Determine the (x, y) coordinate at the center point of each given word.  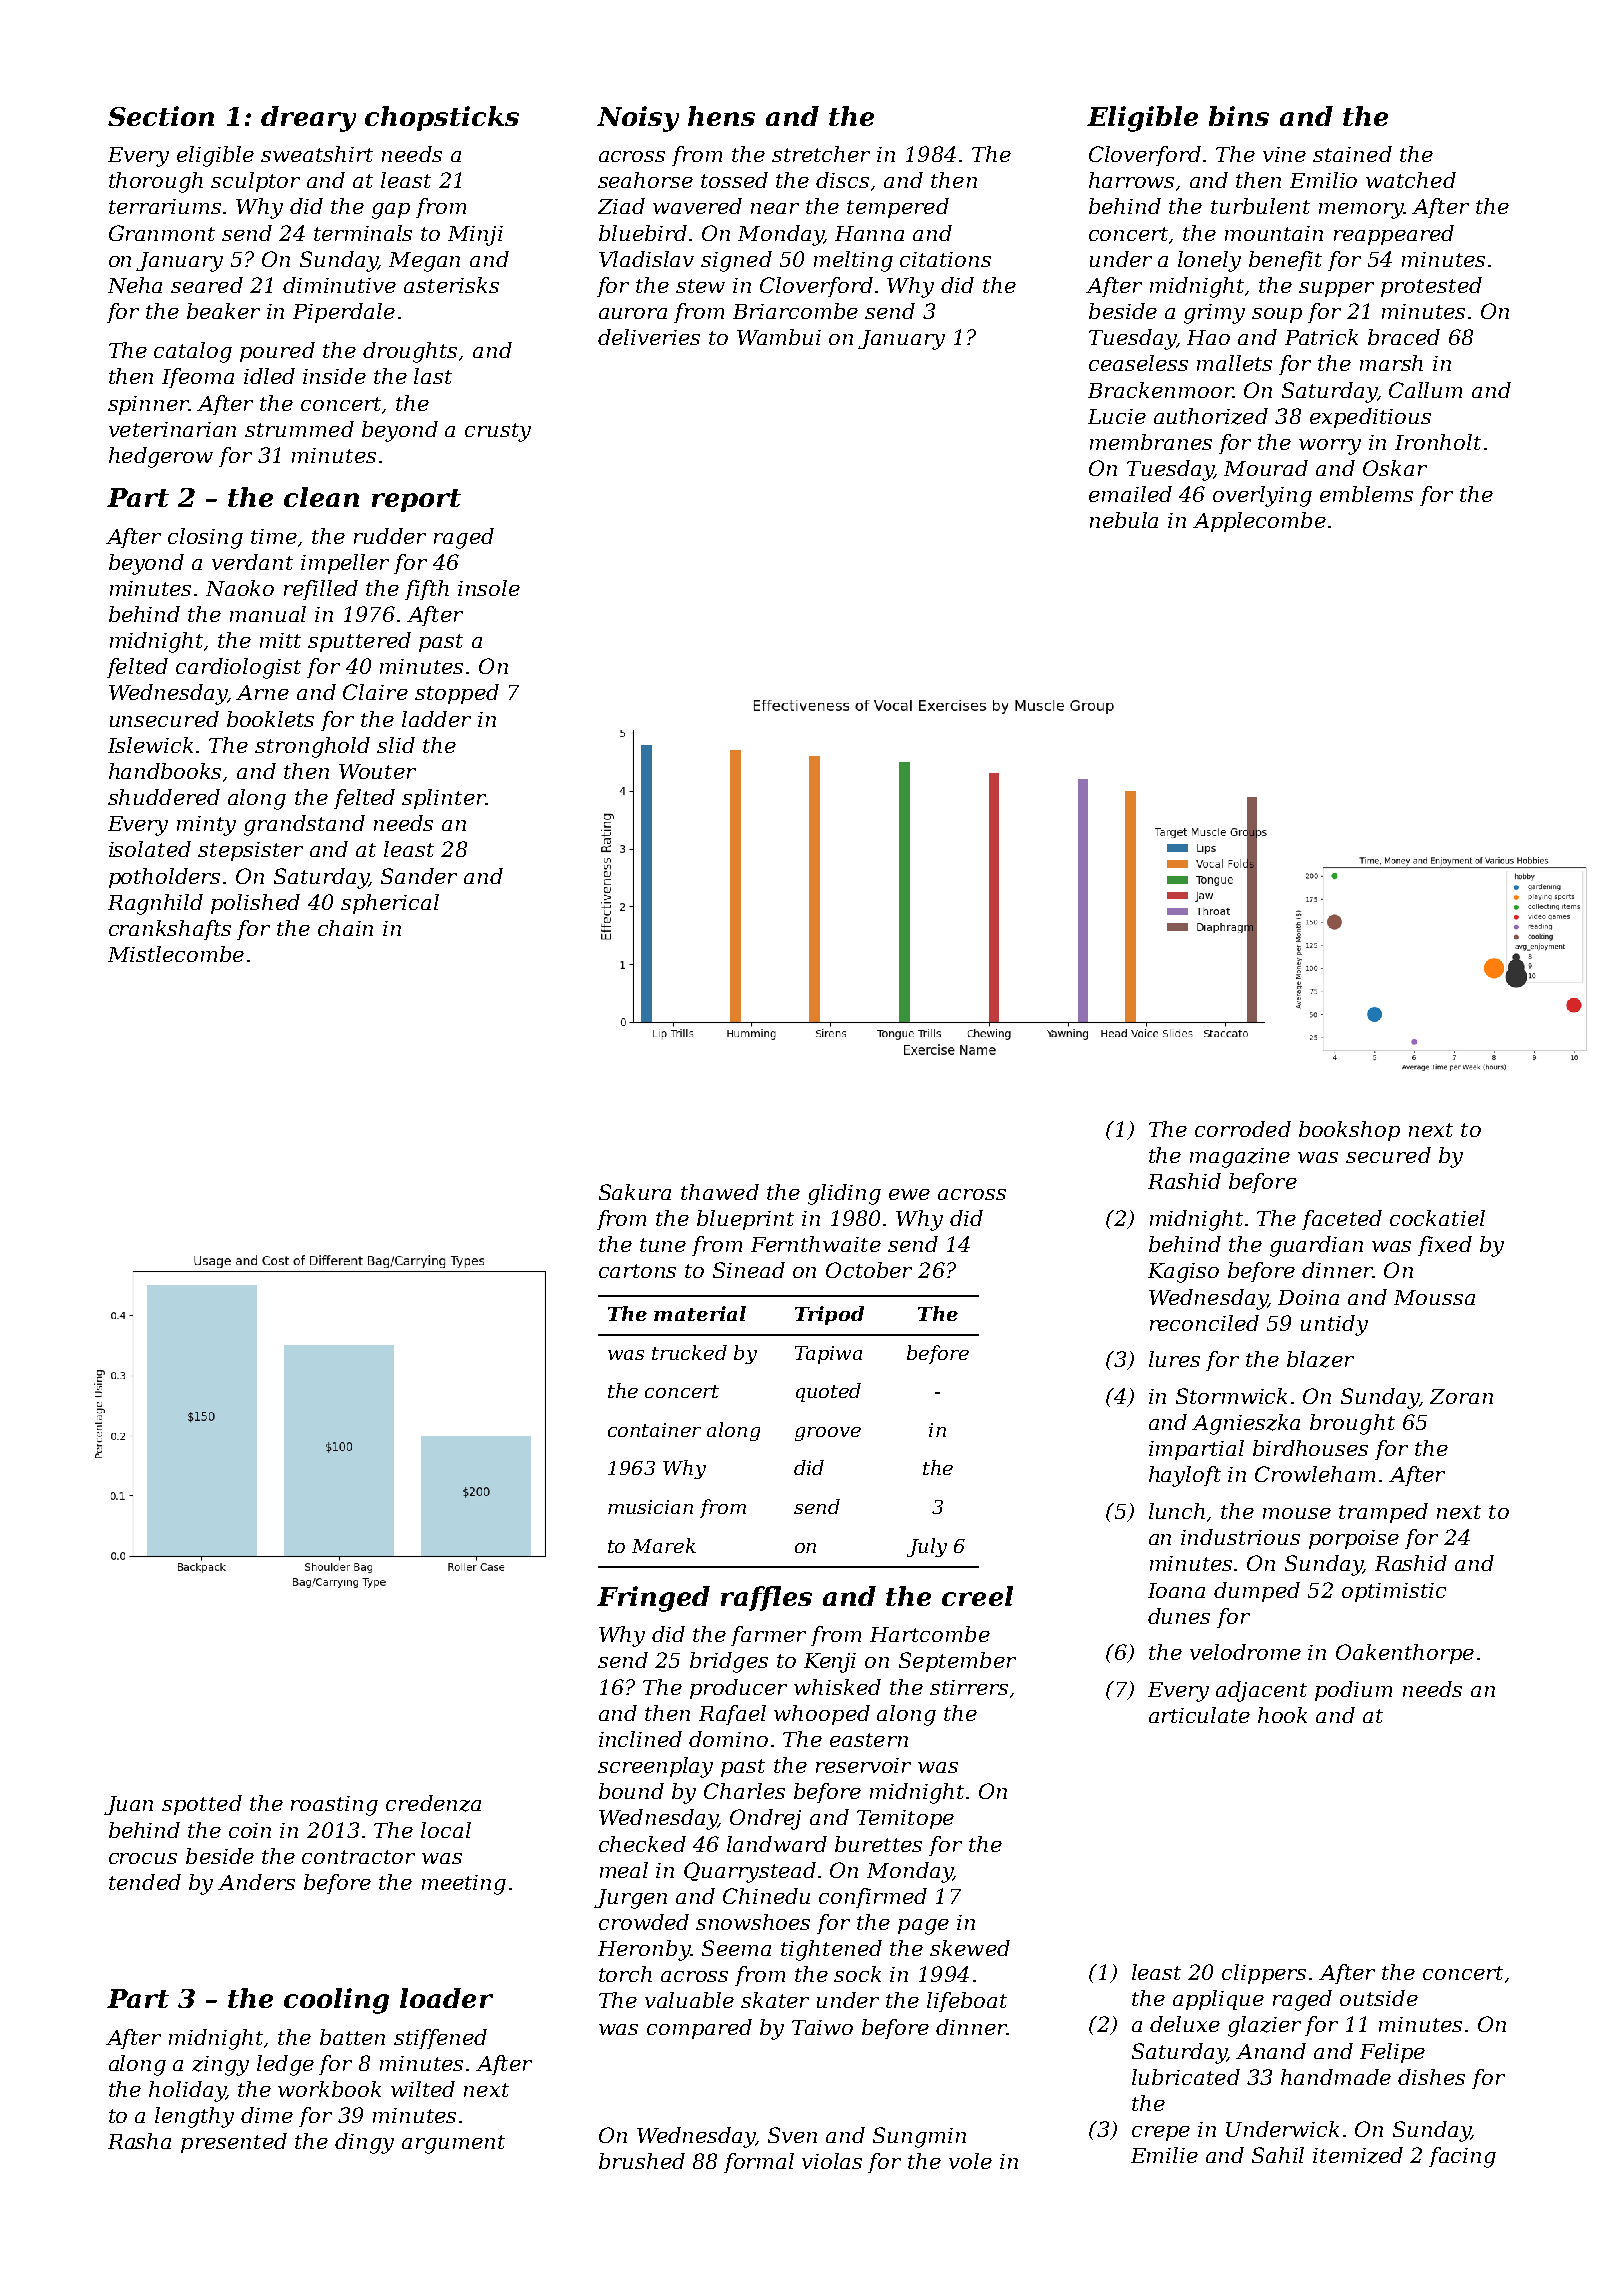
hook (1282, 1715)
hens (721, 116)
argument (453, 2144)
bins (1239, 116)
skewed (970, 1948)
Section (161, 116)
